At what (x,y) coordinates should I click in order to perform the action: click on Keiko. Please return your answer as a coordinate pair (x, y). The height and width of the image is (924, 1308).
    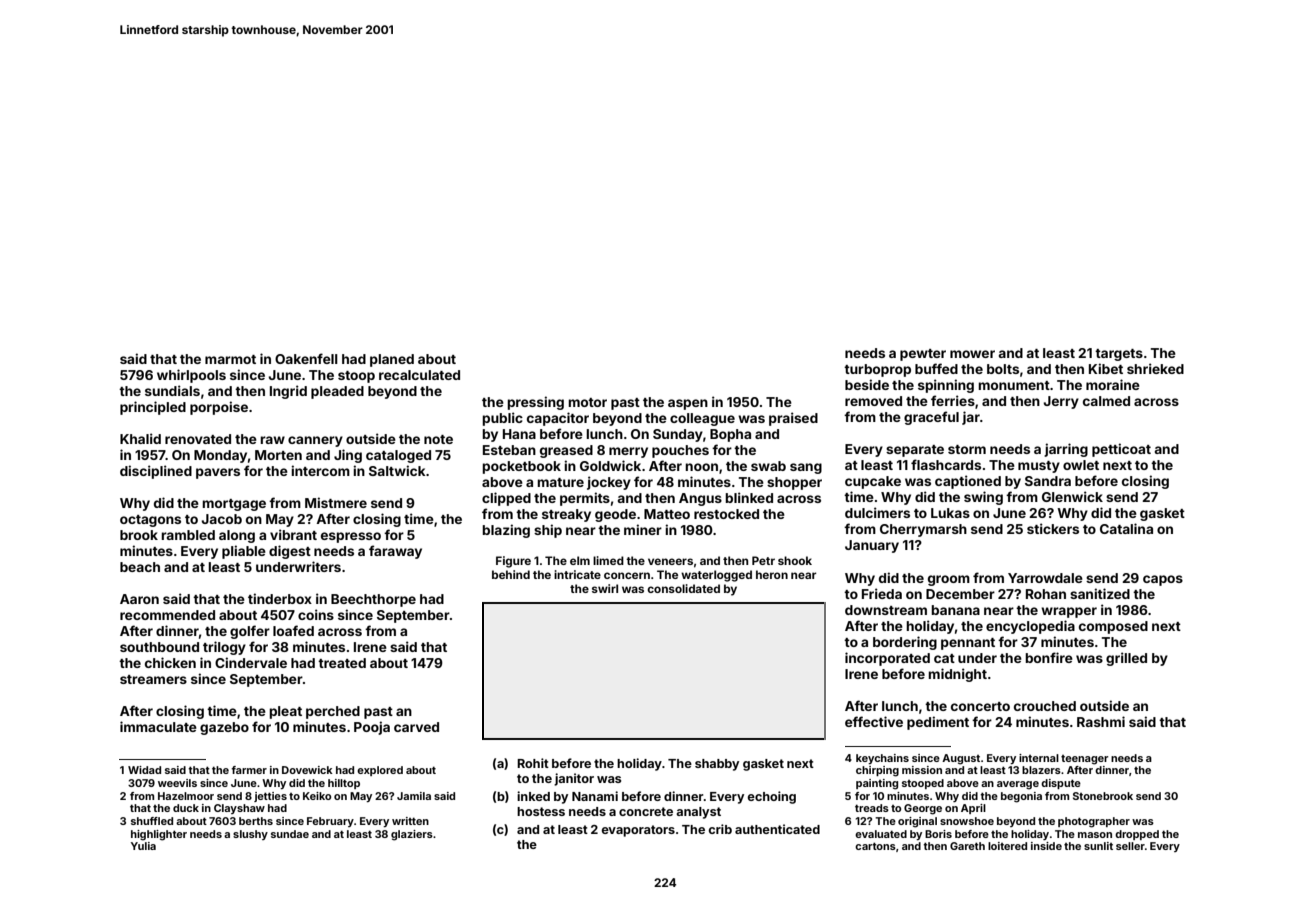
    Looking at the image, I should click on (317, 796).
